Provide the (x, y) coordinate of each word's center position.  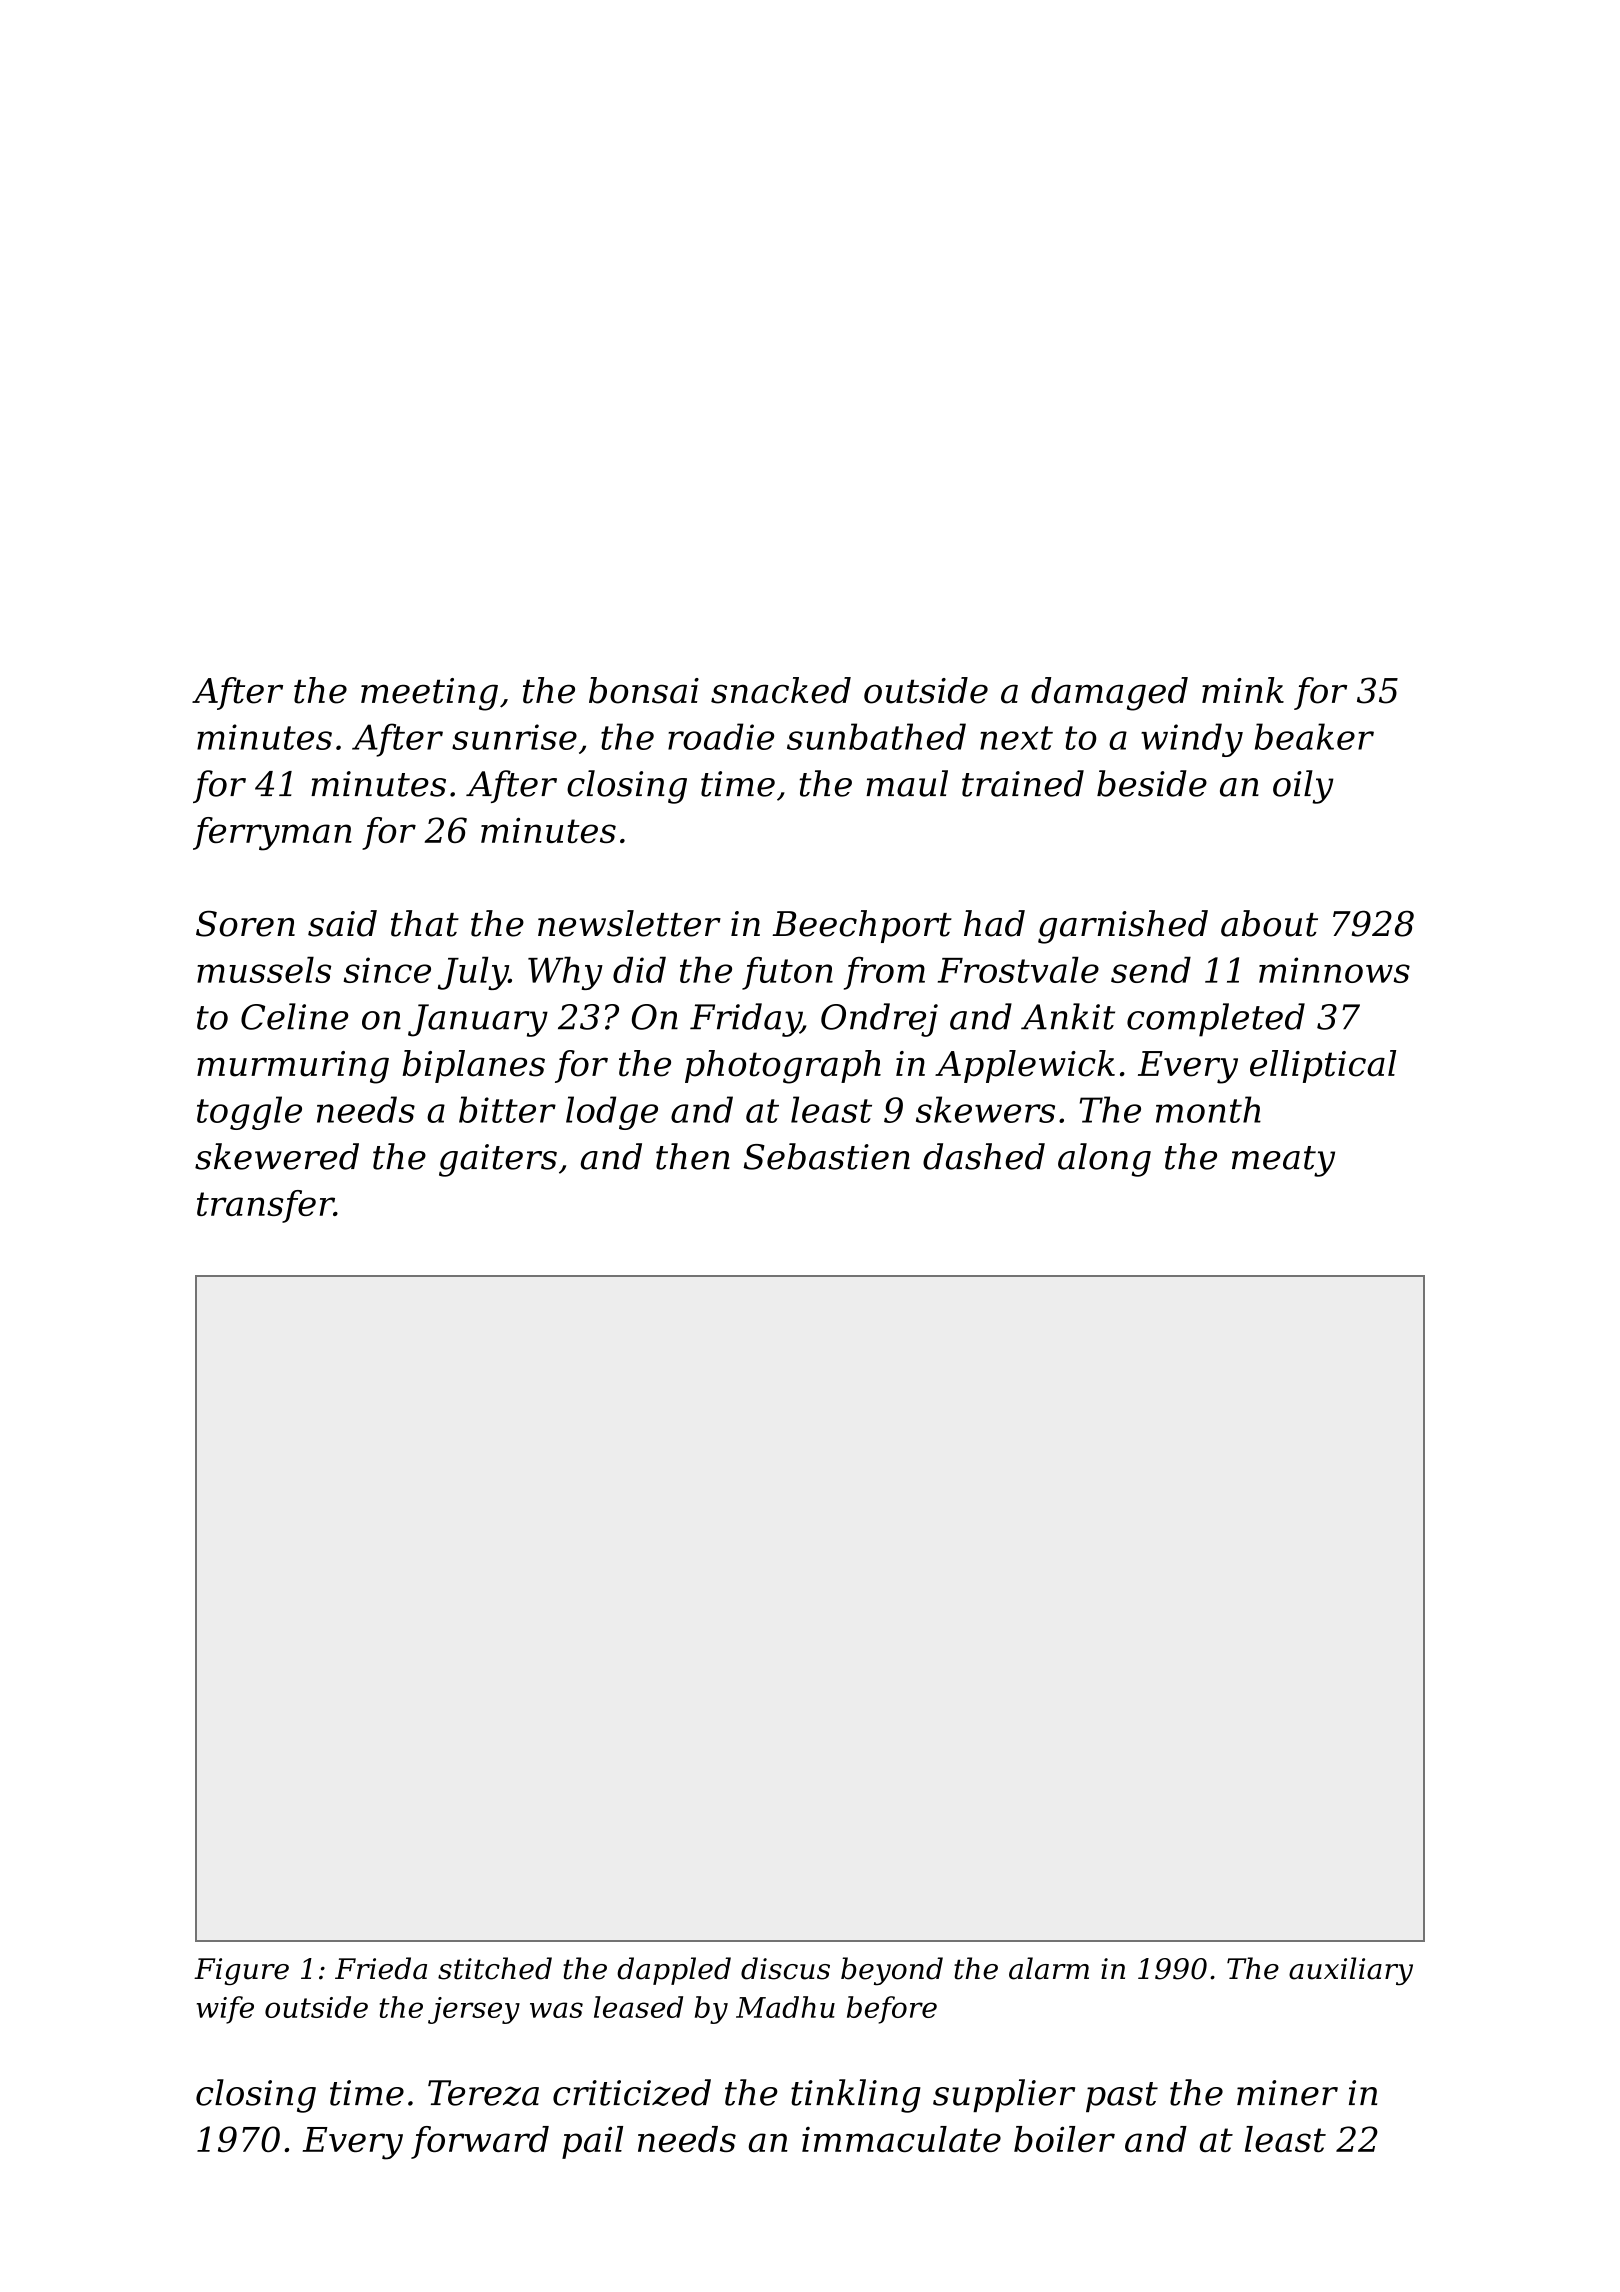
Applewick (1025, 1066)
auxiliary (1351, 1971)
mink (1243, 690)
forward (480, 2142)
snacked (781, 690)
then (693, 1156)
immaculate (901, 2139)
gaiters (498, 1160)
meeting (429, 694)
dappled (674, 1971)
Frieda (381, 1968)
